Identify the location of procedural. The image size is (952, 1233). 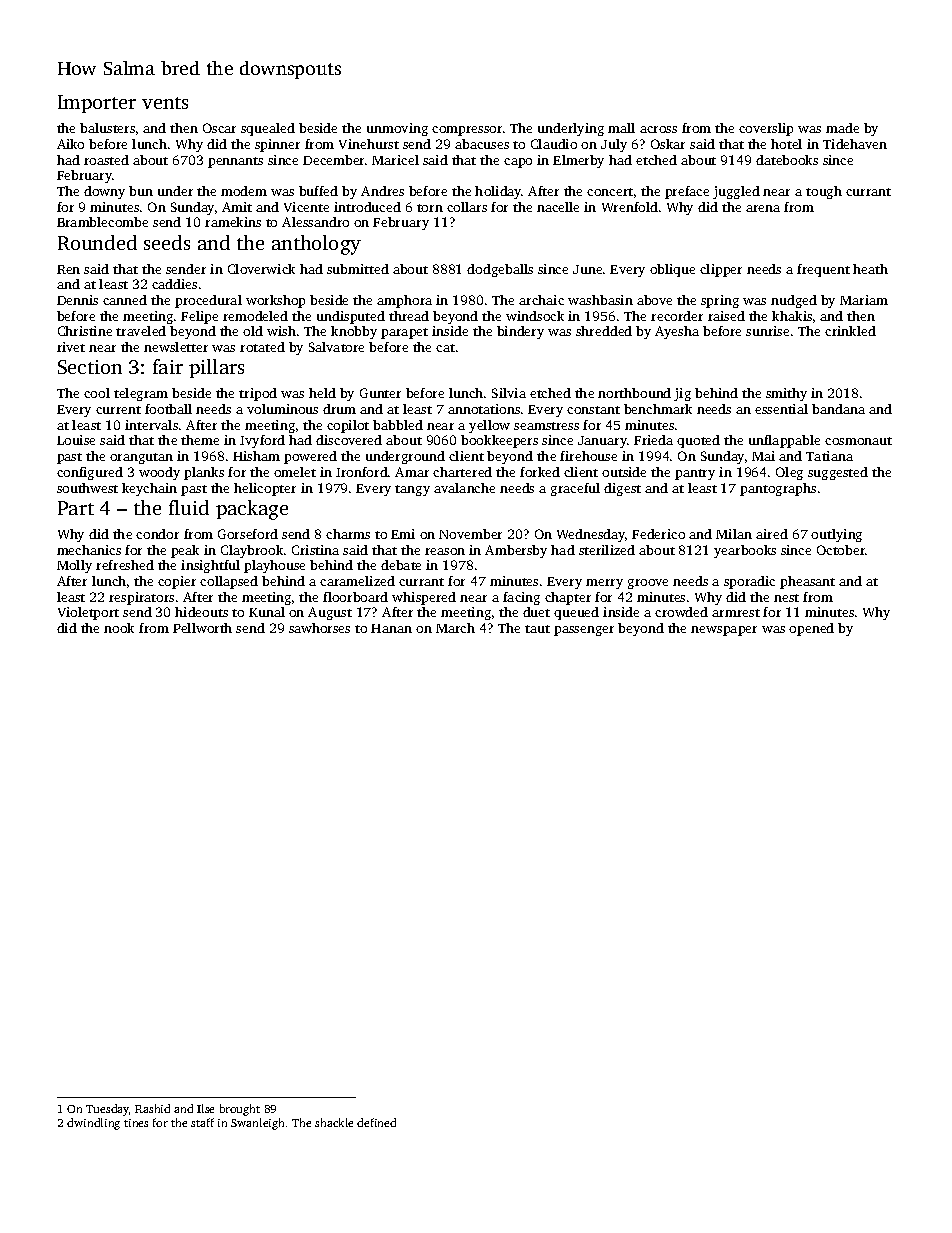
(208, 301).
